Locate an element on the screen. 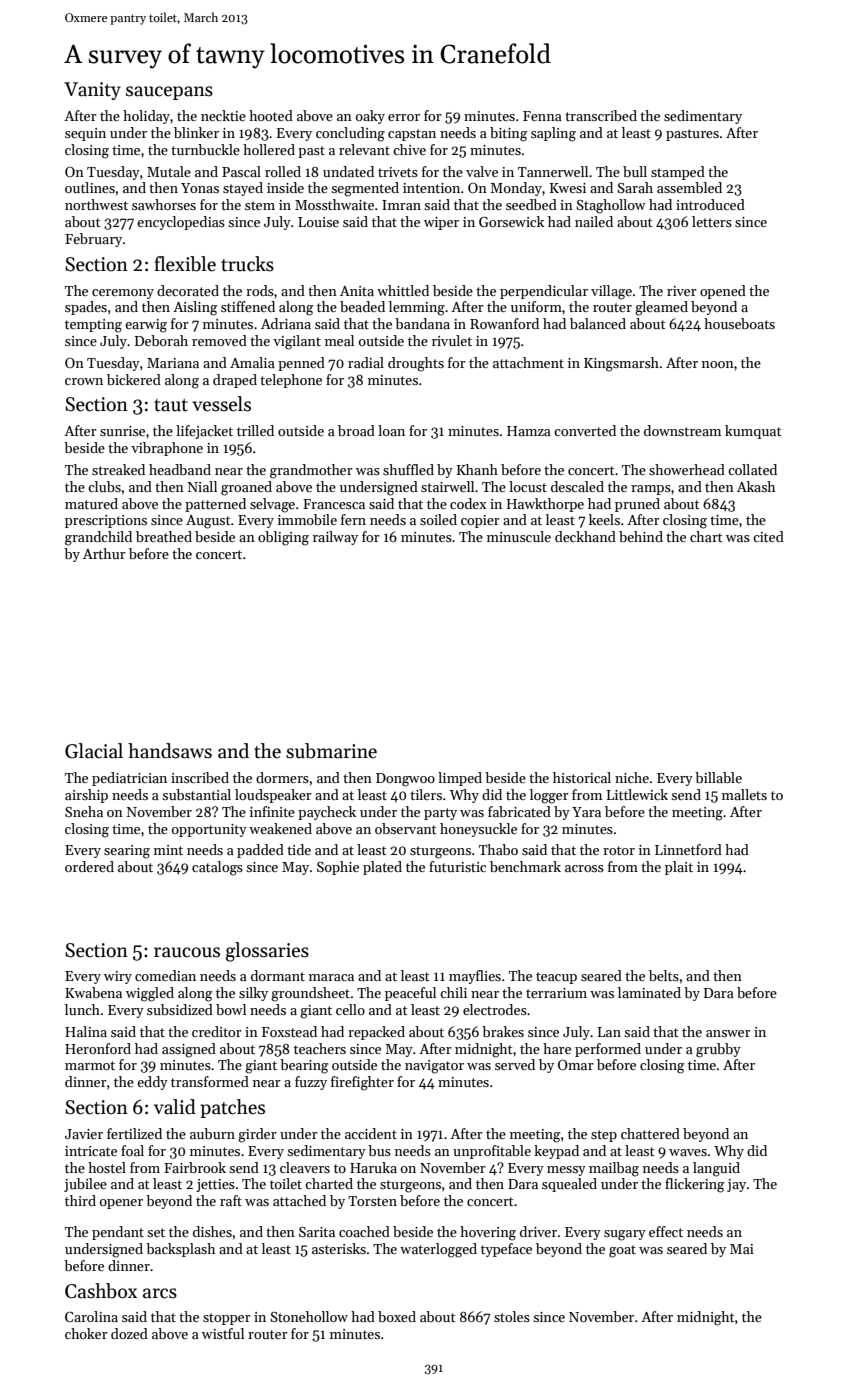 This screenshot has height=1400, width=849. teacup is located at coordinates (556, 978).
